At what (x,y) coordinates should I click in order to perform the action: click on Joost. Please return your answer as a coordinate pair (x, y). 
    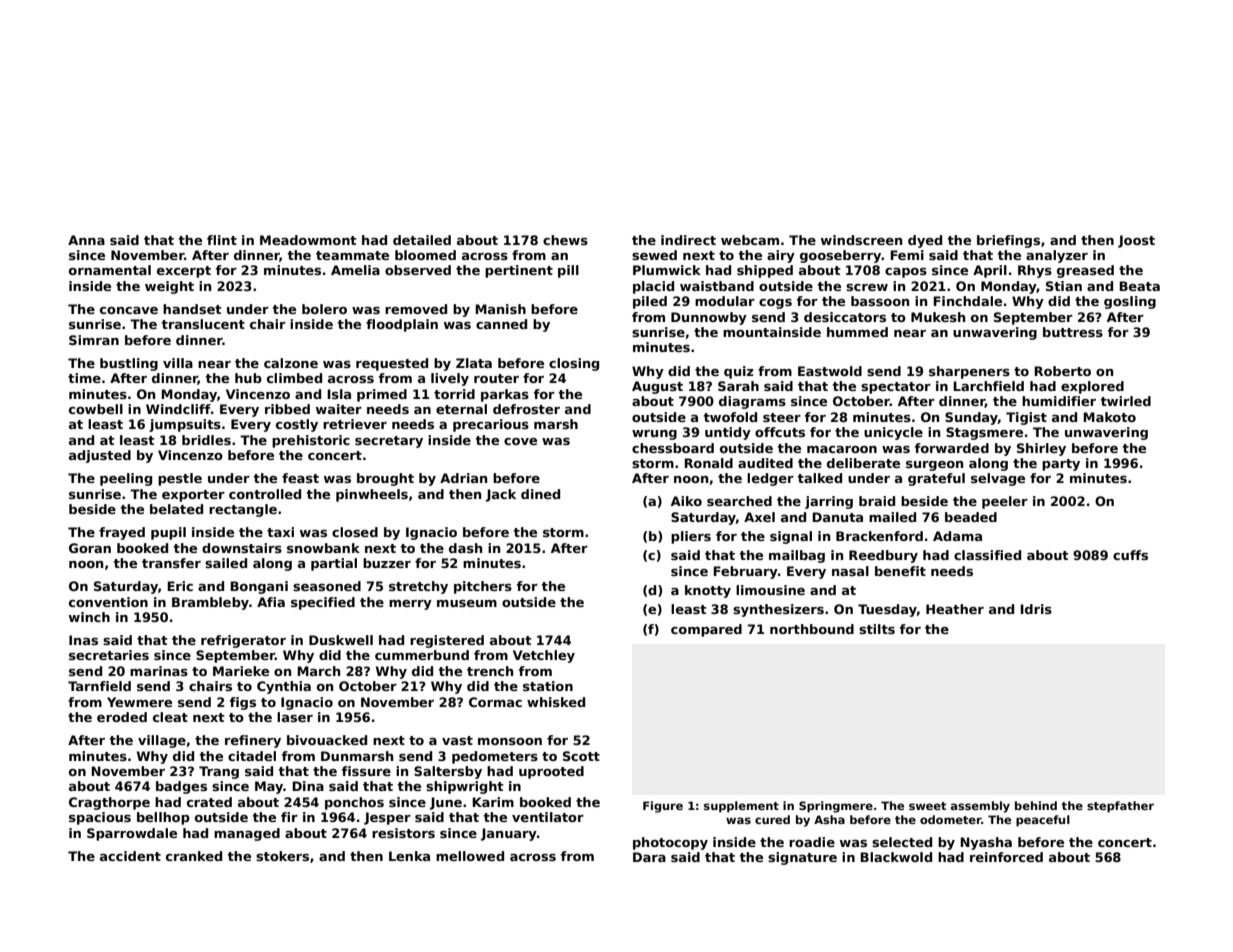
    Looking at the image, I should click on (1136, 241).
